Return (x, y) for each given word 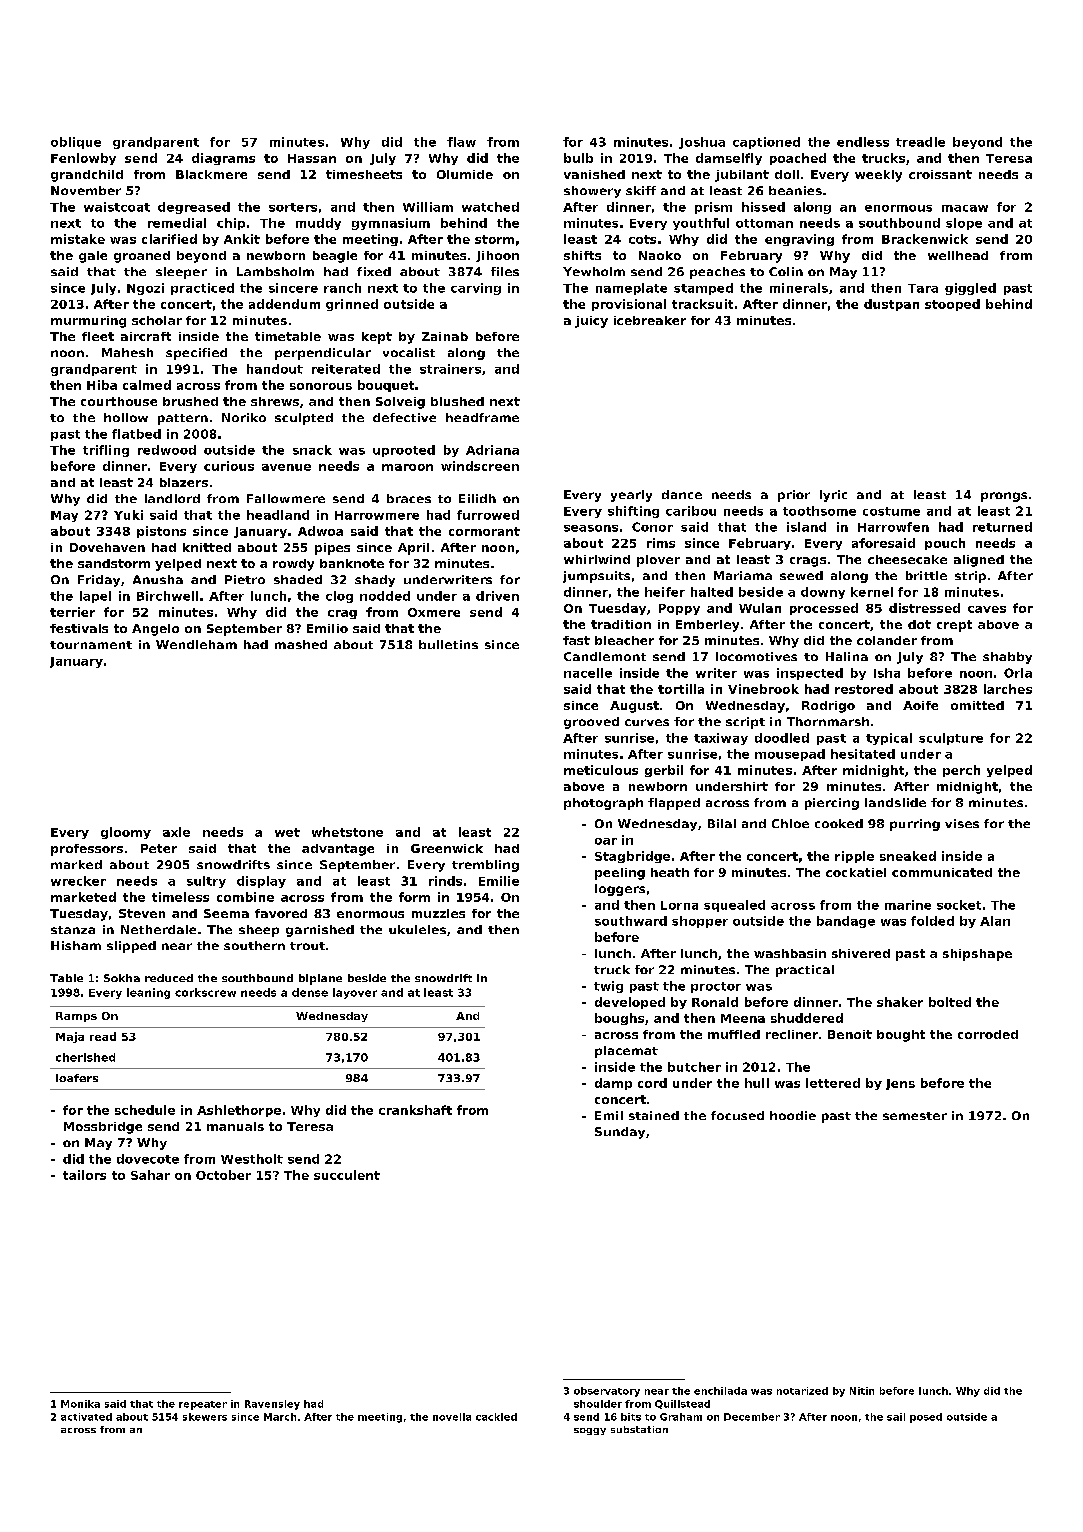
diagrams (223, 159)
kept (377, 338)
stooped (952, 305)
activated (86, 1417)
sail (896, 1417)
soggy (590, 1431)
